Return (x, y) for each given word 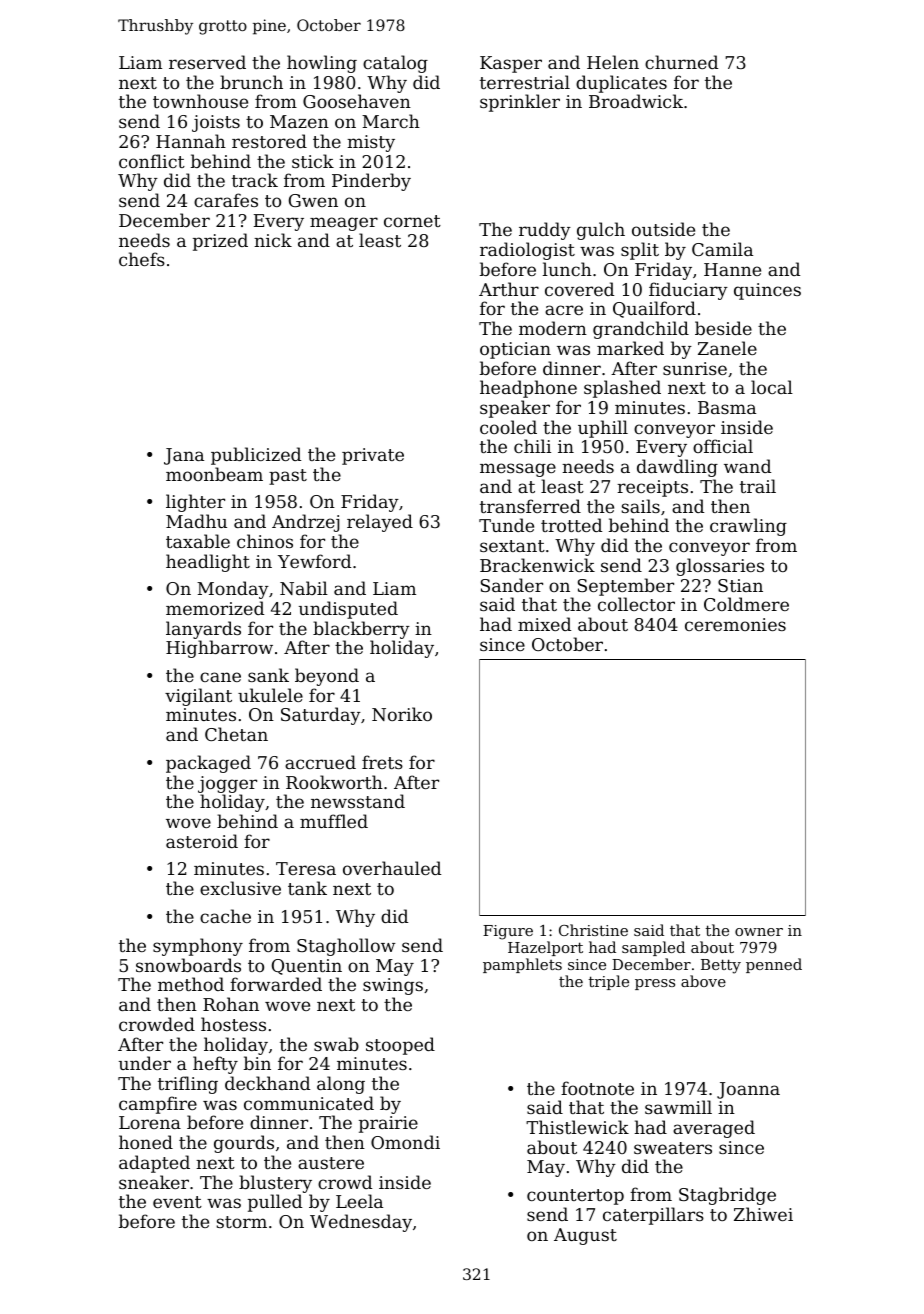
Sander (512, 585)
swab (336, 1044)
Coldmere (746, 604)
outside (663, 229)
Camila (722, 249)
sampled (653, 948)
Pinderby (371, 182)
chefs (142, 259)
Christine (593, 930)
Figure (508, 932)
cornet (412, 221)
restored (269, 141)
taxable (198, 541)
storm (241, 1222)
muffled (334, 821)
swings (393, 986)
